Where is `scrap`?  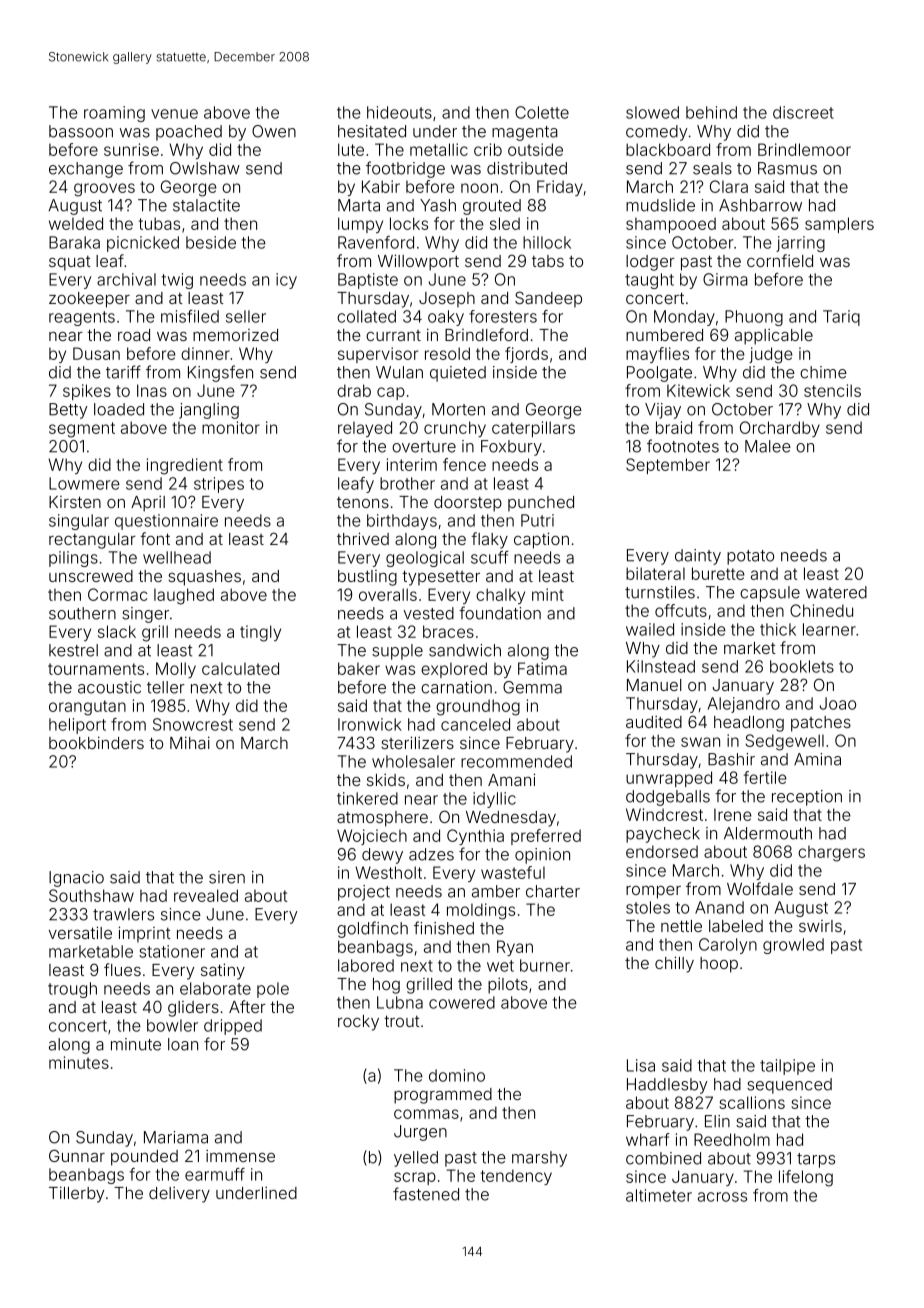 scrap is located at coordinates (415, 1178).
